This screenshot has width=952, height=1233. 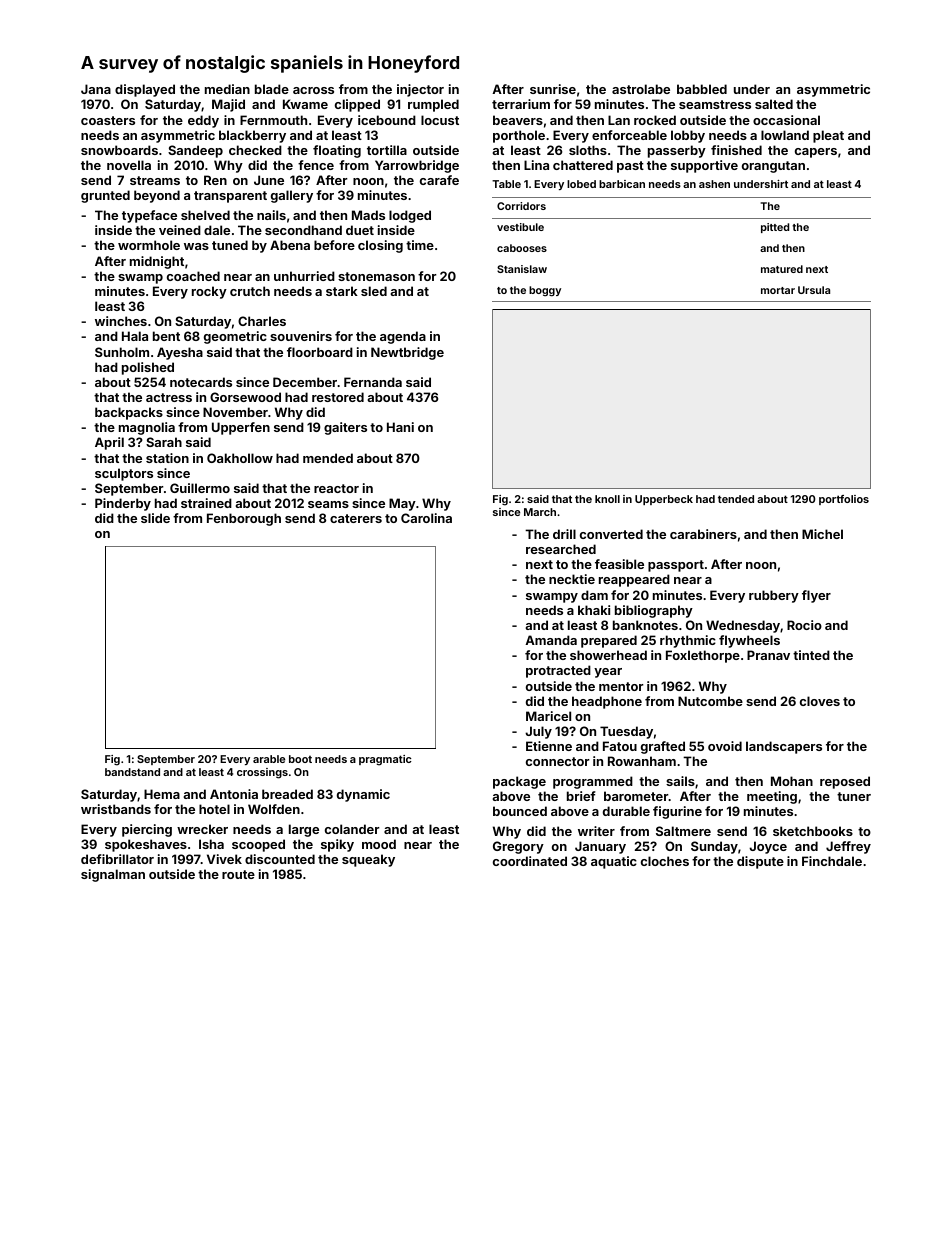 What do you see at coordinates (122, 352) in the screenshot?
I see `Sunholm` at bounding box center [122, 352].
